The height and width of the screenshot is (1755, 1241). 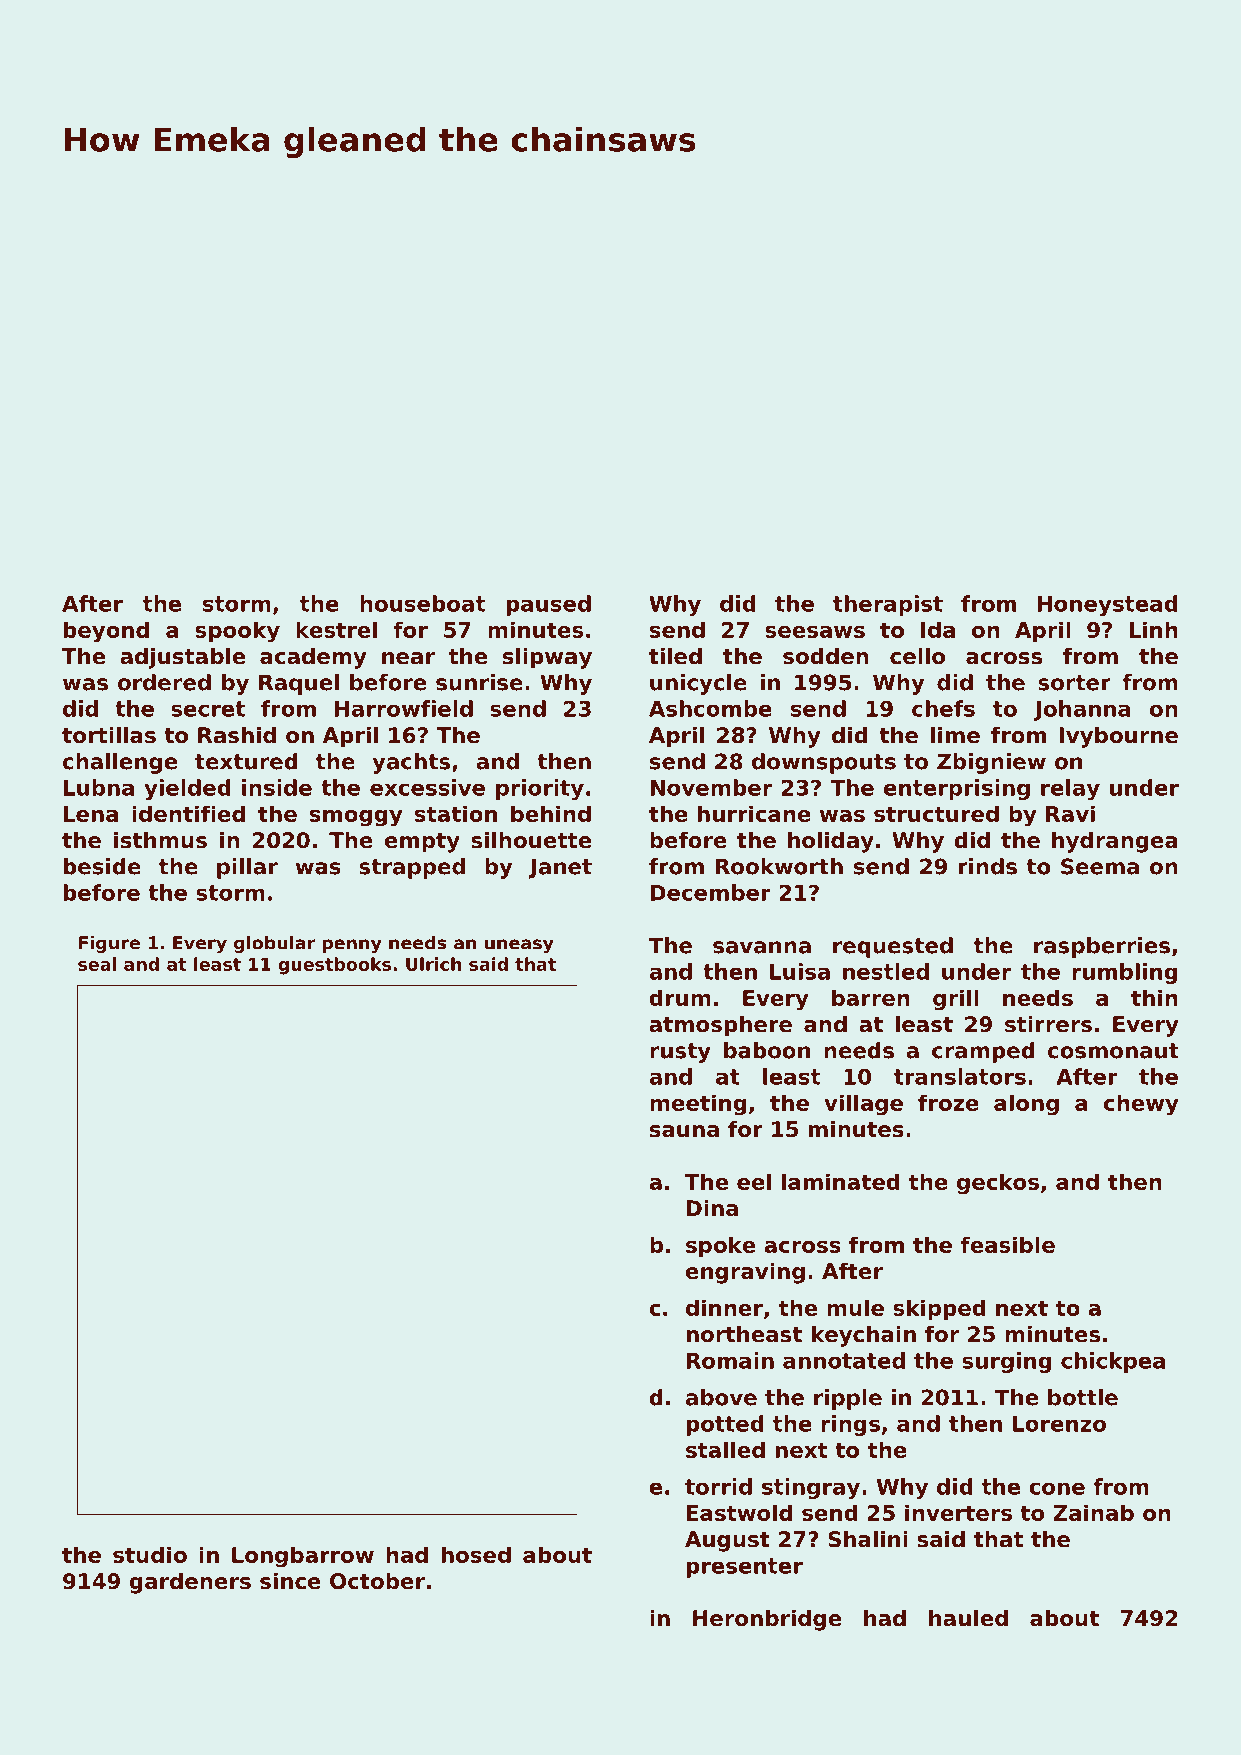 What do you see at coordinates (675, 656) in the screenshot?
I see `tiled` at bounding box center [675, 656].
